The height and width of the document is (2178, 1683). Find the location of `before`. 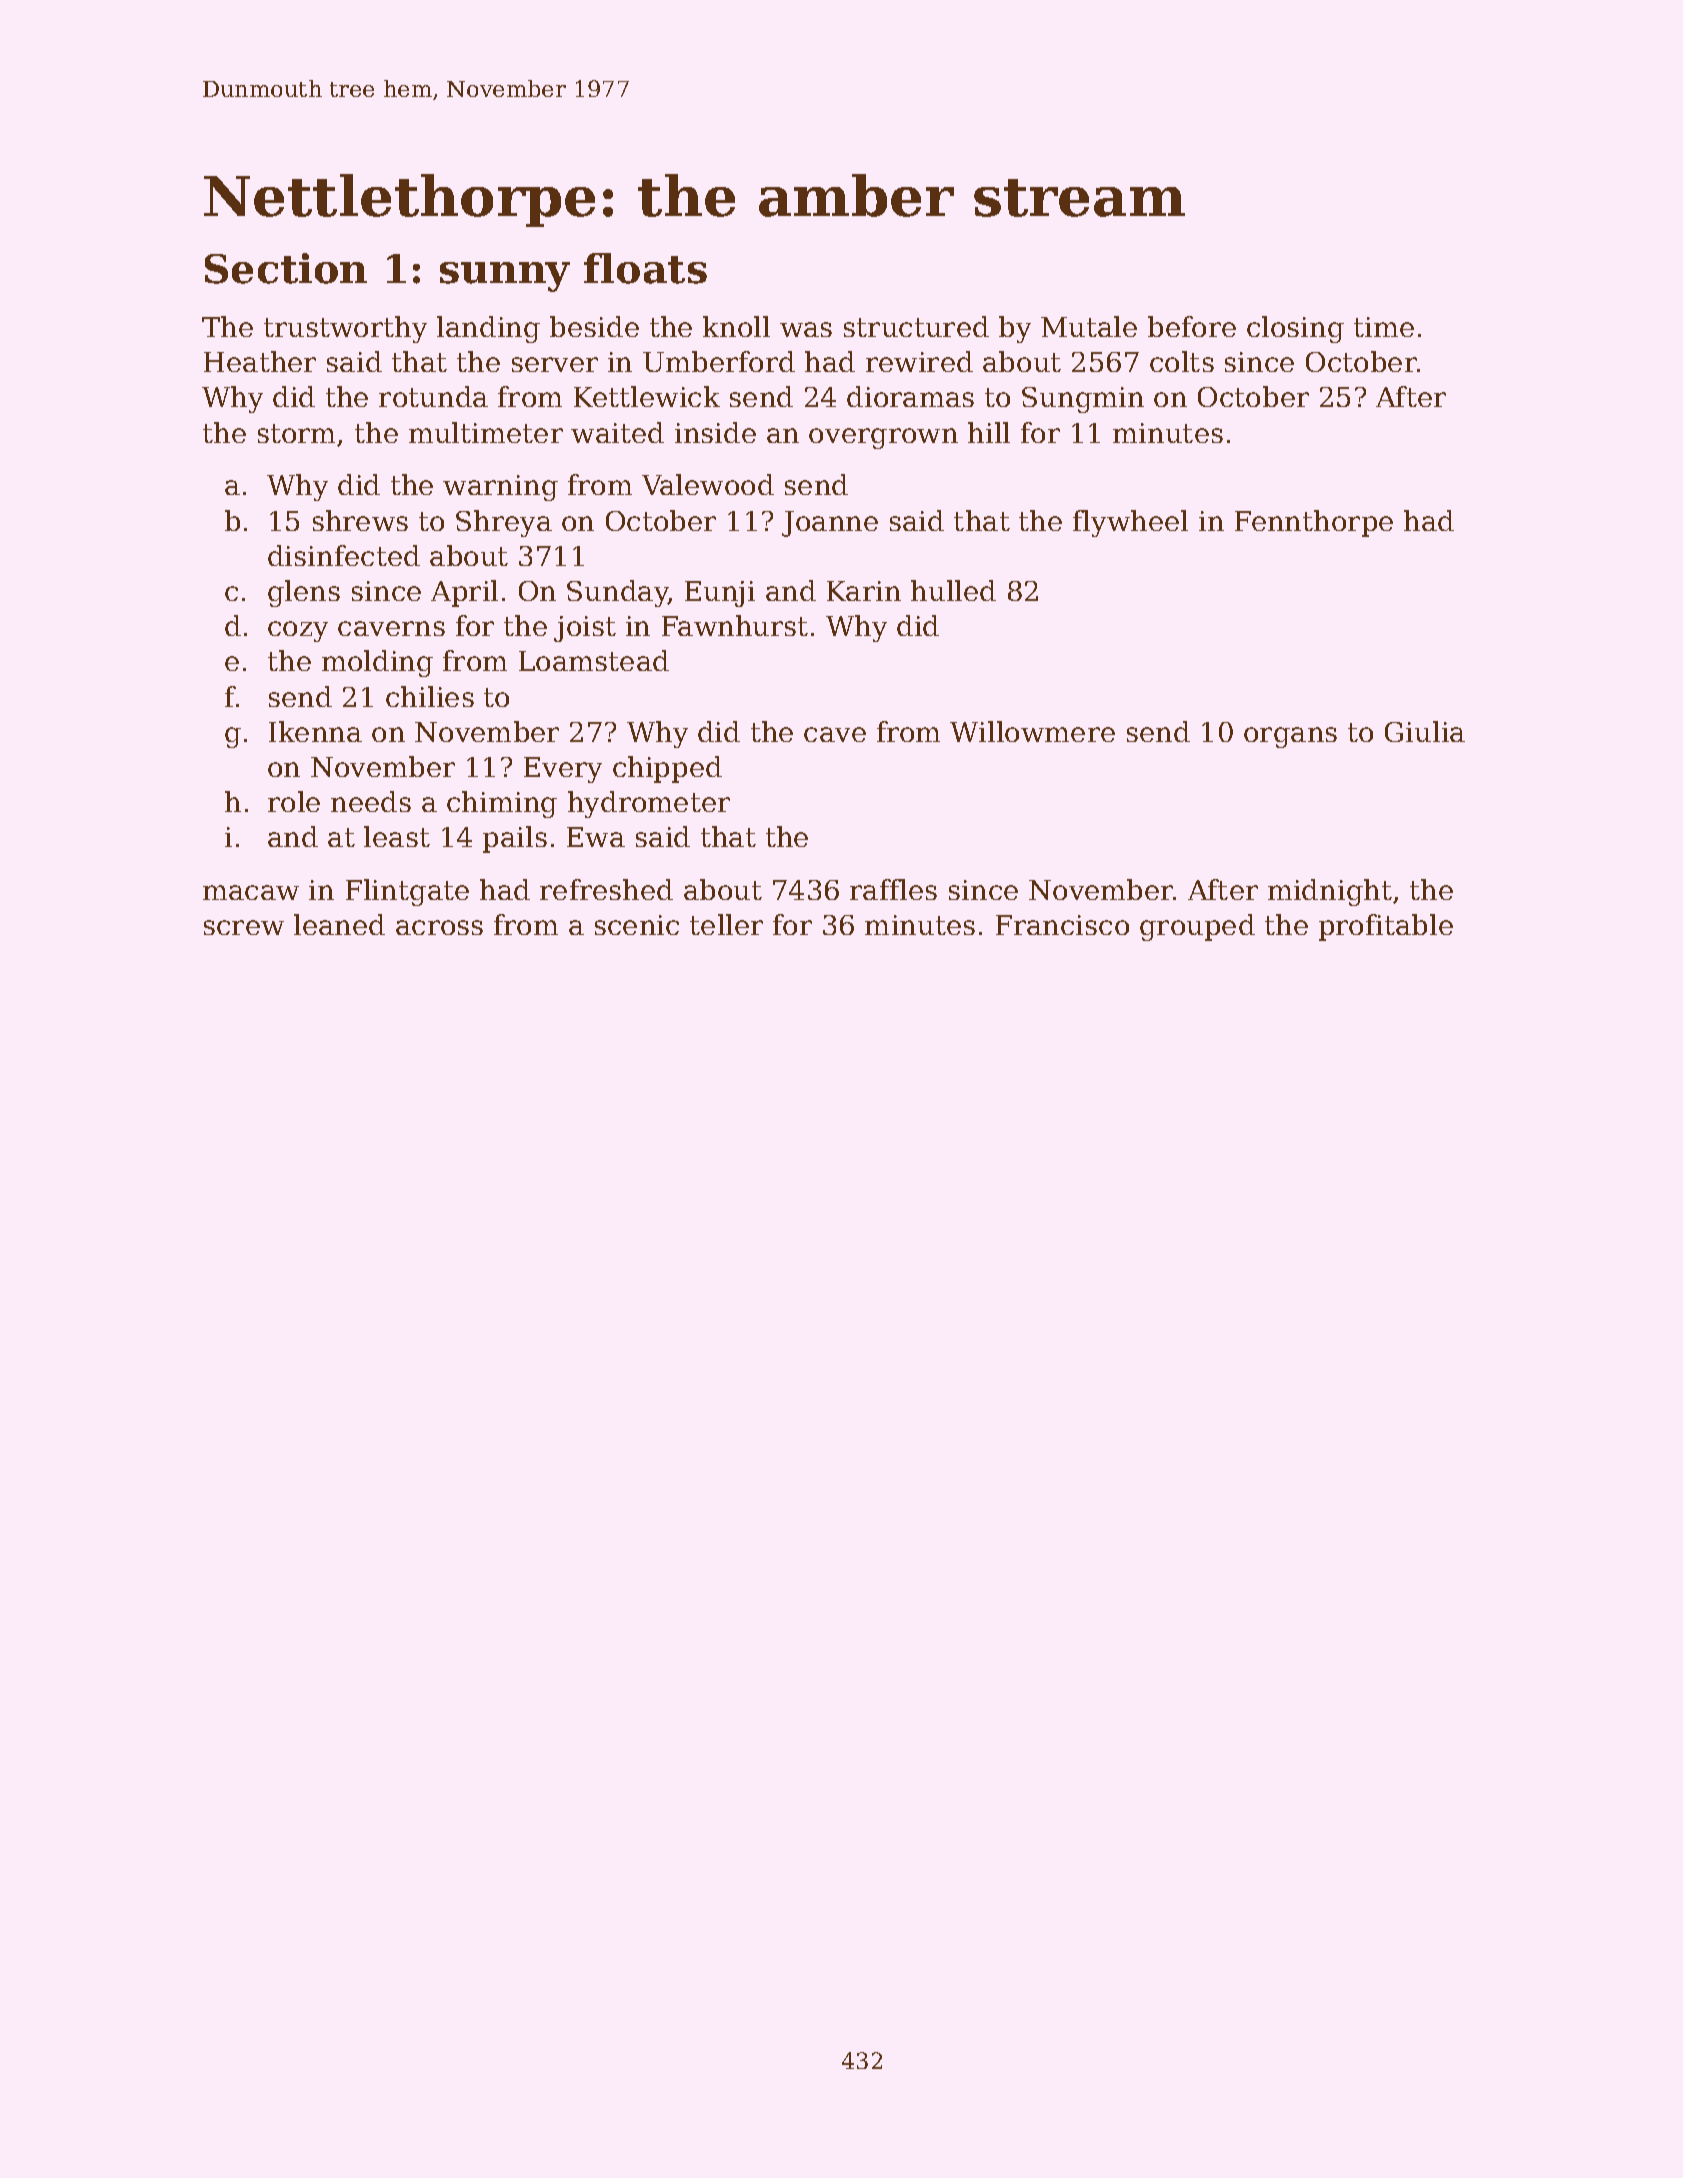

before is located at coordinates (1192, 326).
